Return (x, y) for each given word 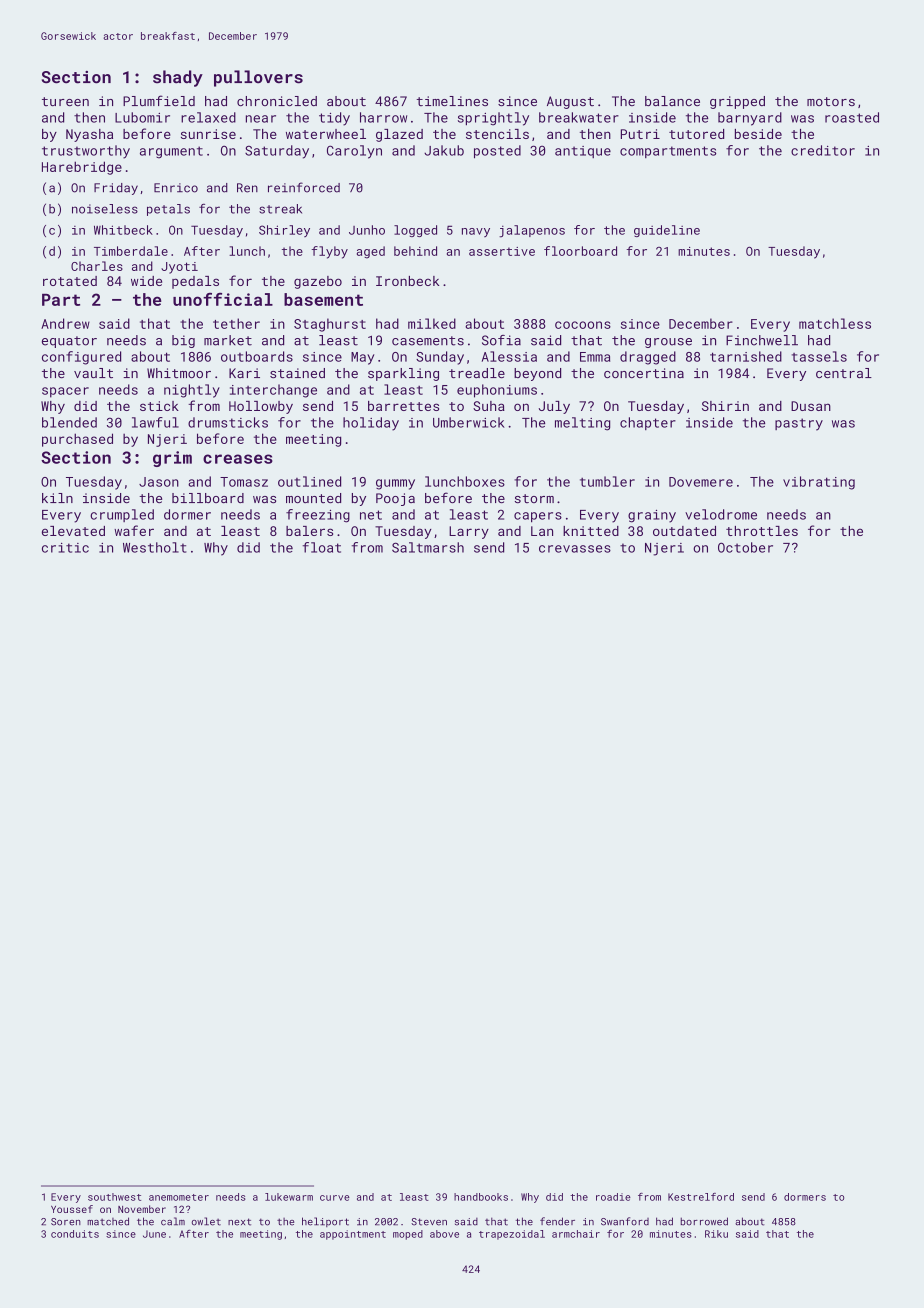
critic (65, 548)
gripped (737, 102)
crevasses (575, 549)
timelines (452, 101)
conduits (75, 1234)
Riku (716, 1234)
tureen (65, 101)
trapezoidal (512, 1235)
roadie (613, 1197)
